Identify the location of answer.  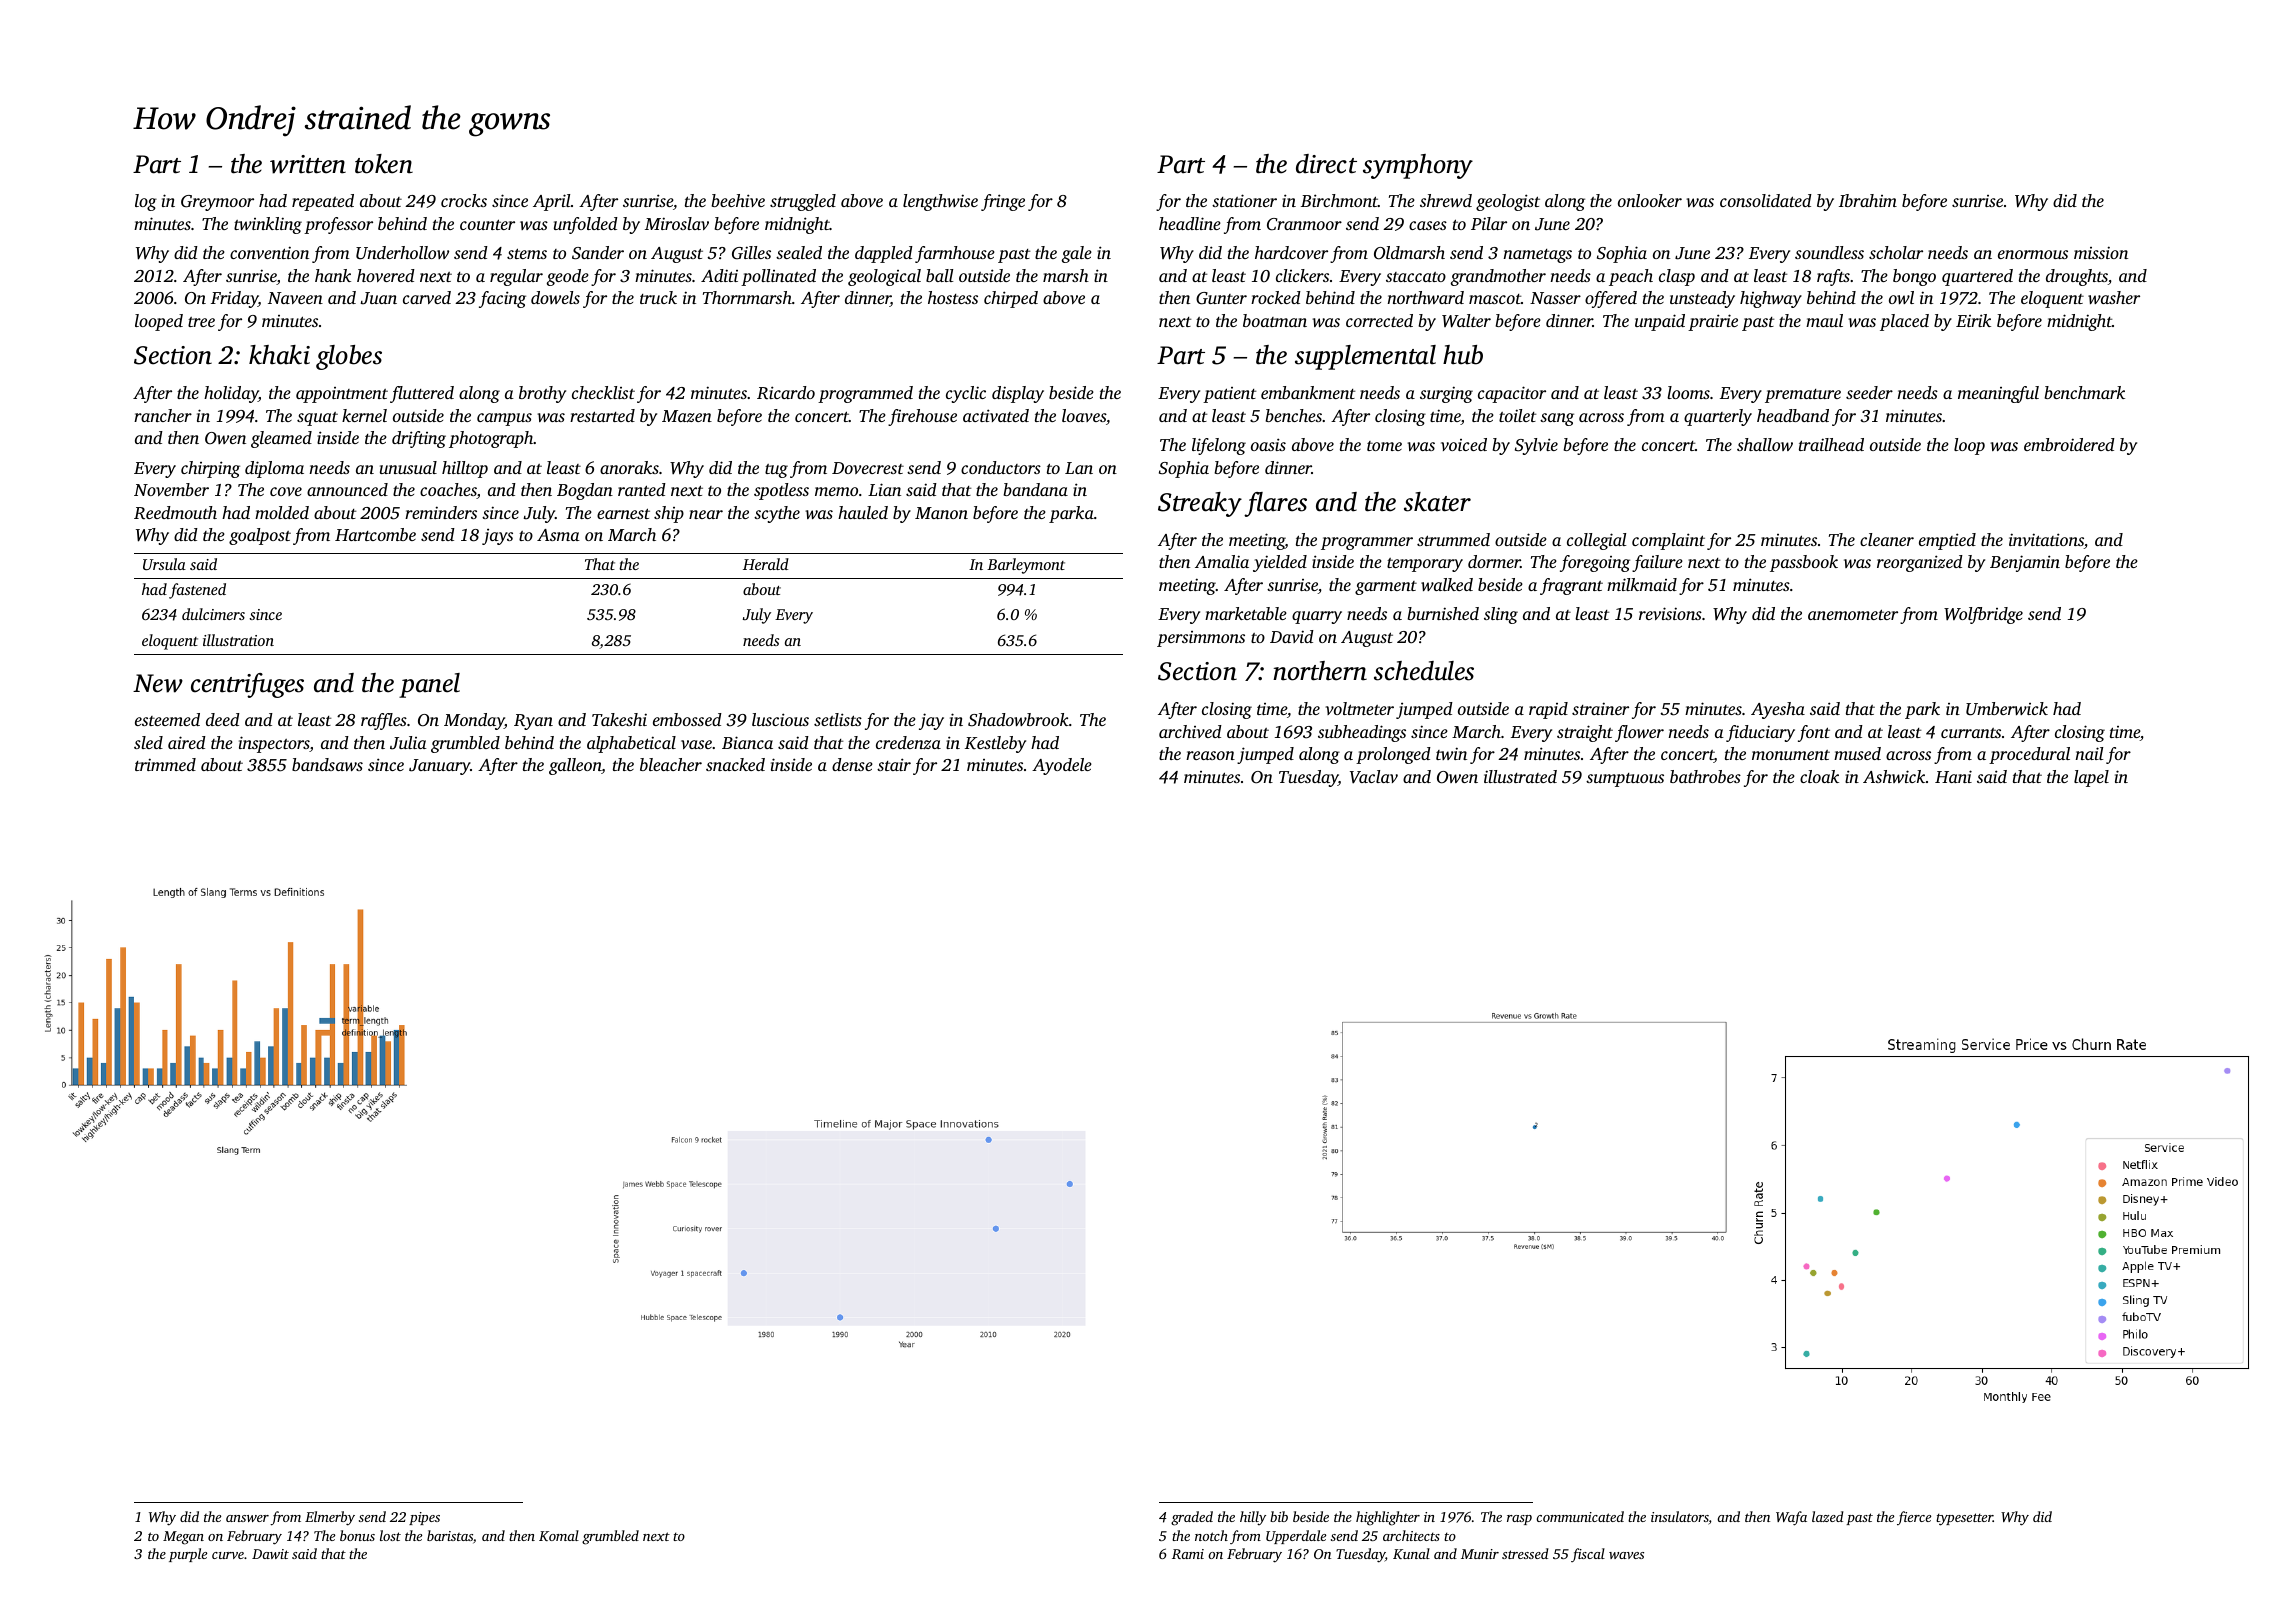
(247, 1518).
